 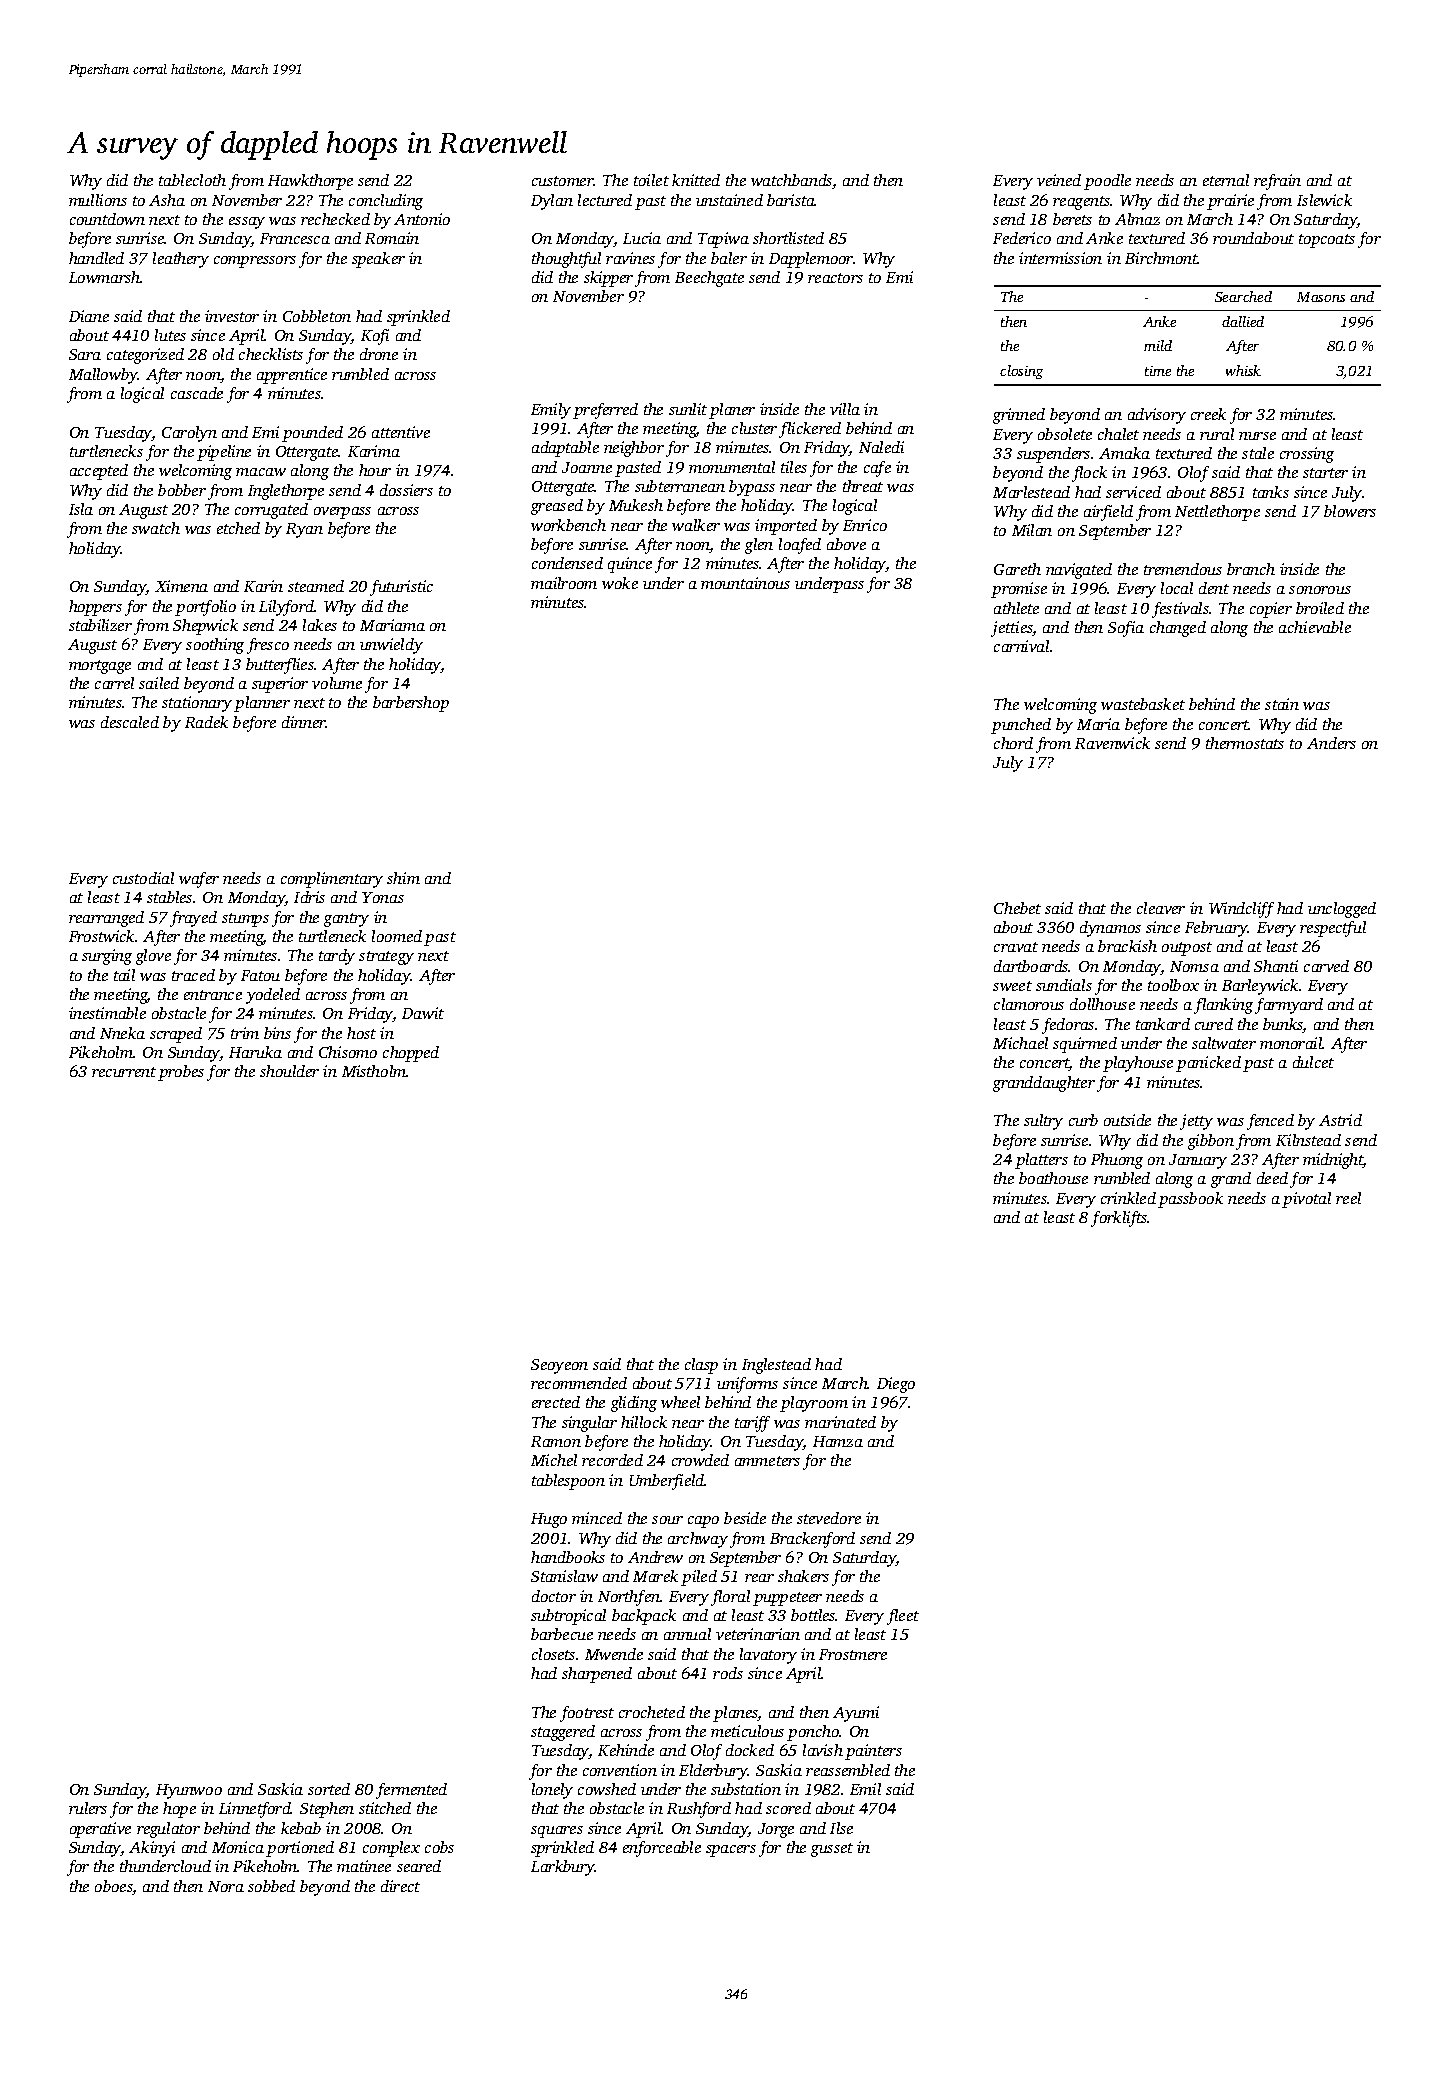 What do you see at coordinates (1089, 474) in the document?
I see `flock` at bounding box center [1089, 474].
